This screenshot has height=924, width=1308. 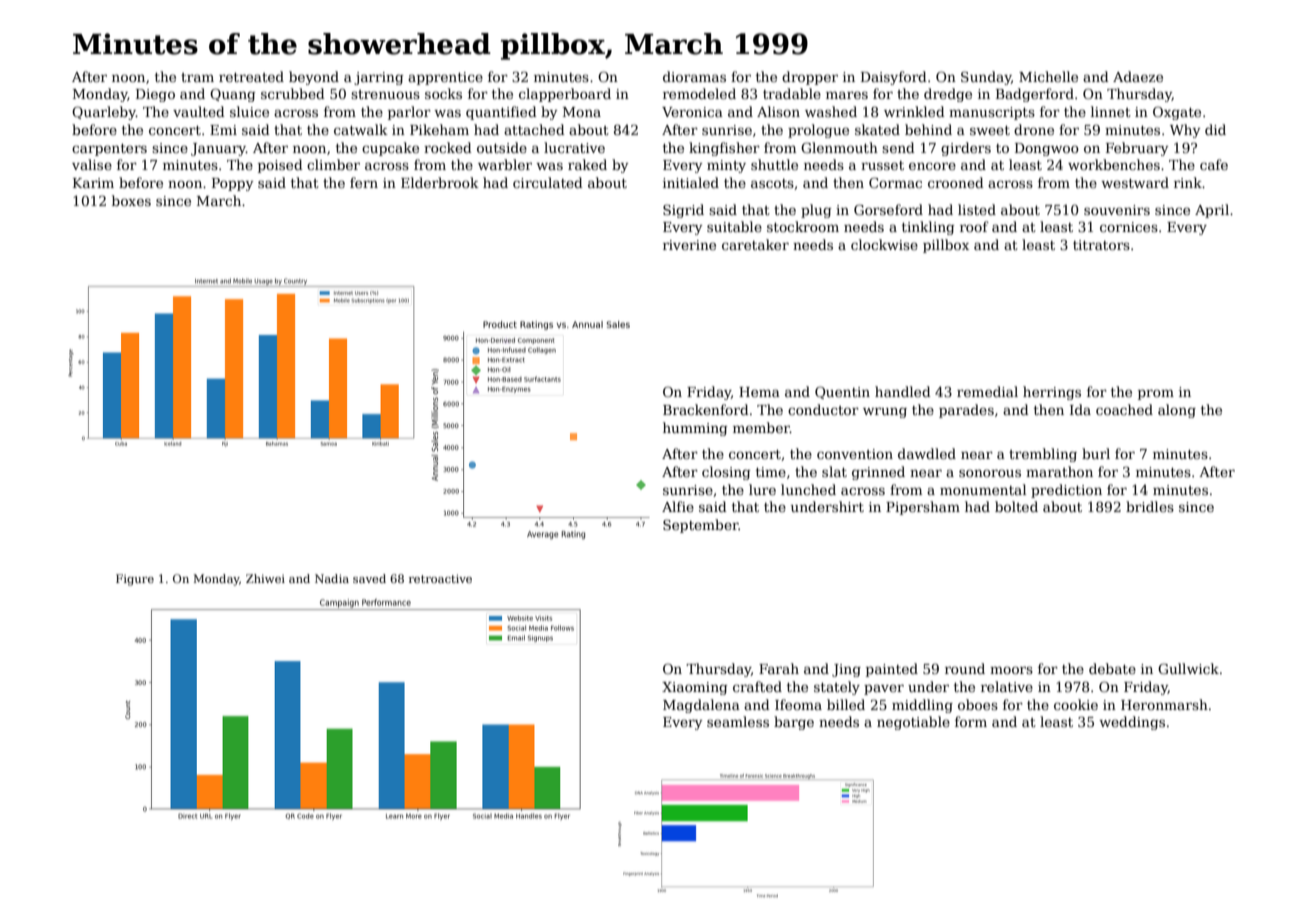 I want to click on caretaker, so click(x=755, y=244).
